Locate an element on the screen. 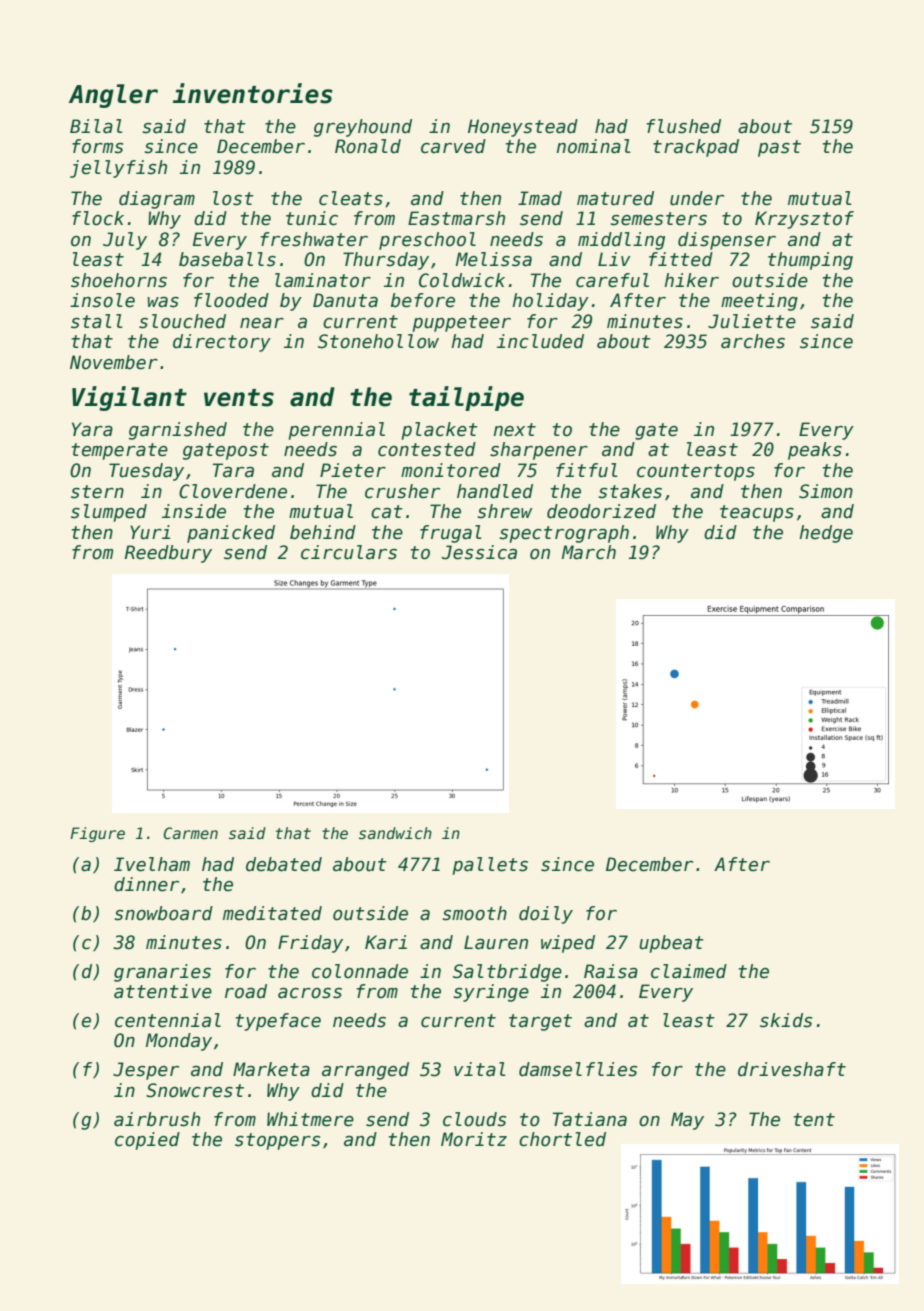 The height and width of the screenshot is (1311, 924). Yuri is located at coordinates (150, 532).
